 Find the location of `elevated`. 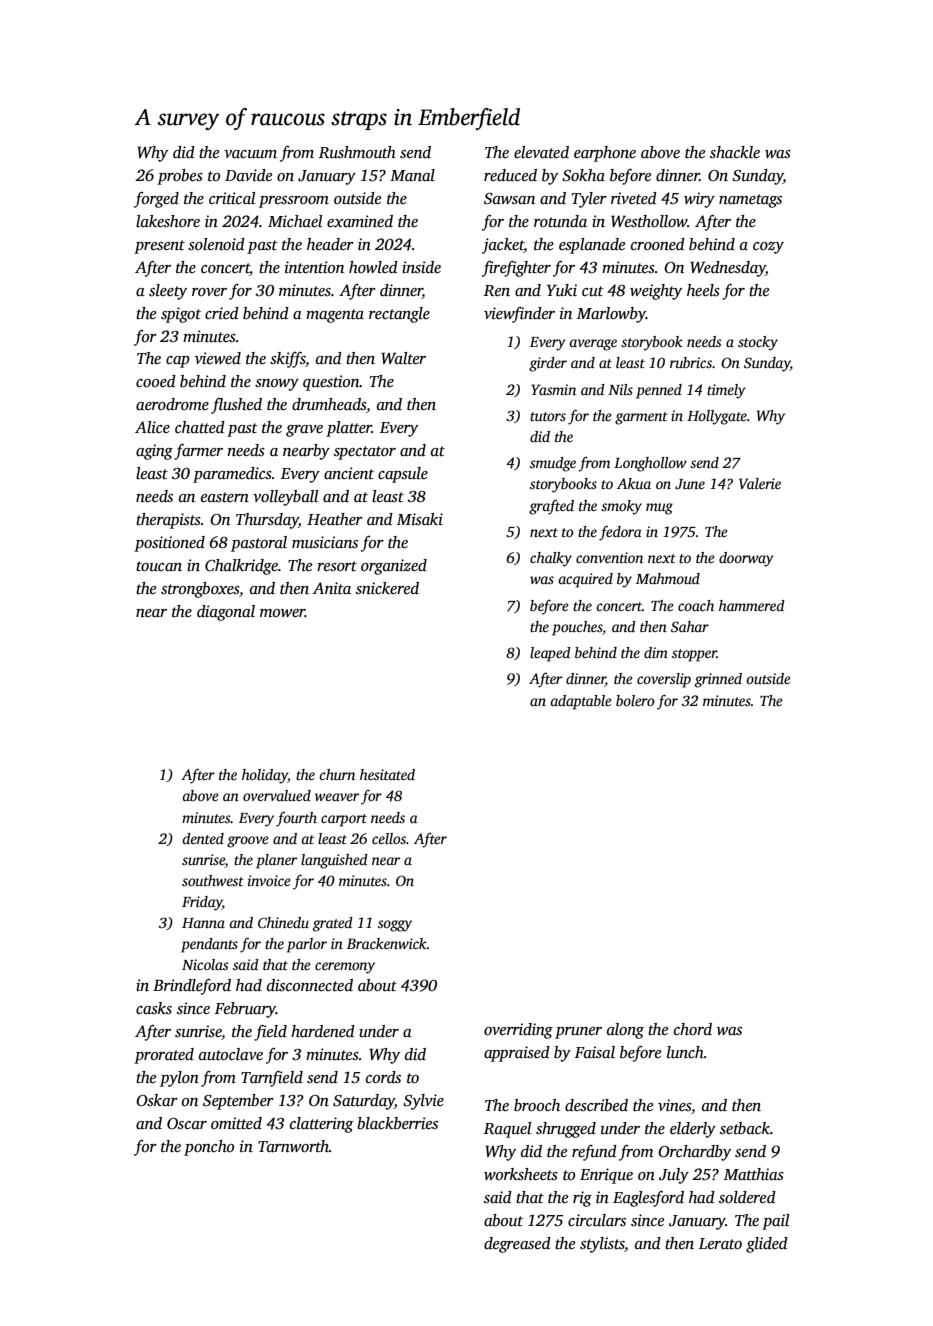

elevated is located at coordinates (541, 152).
